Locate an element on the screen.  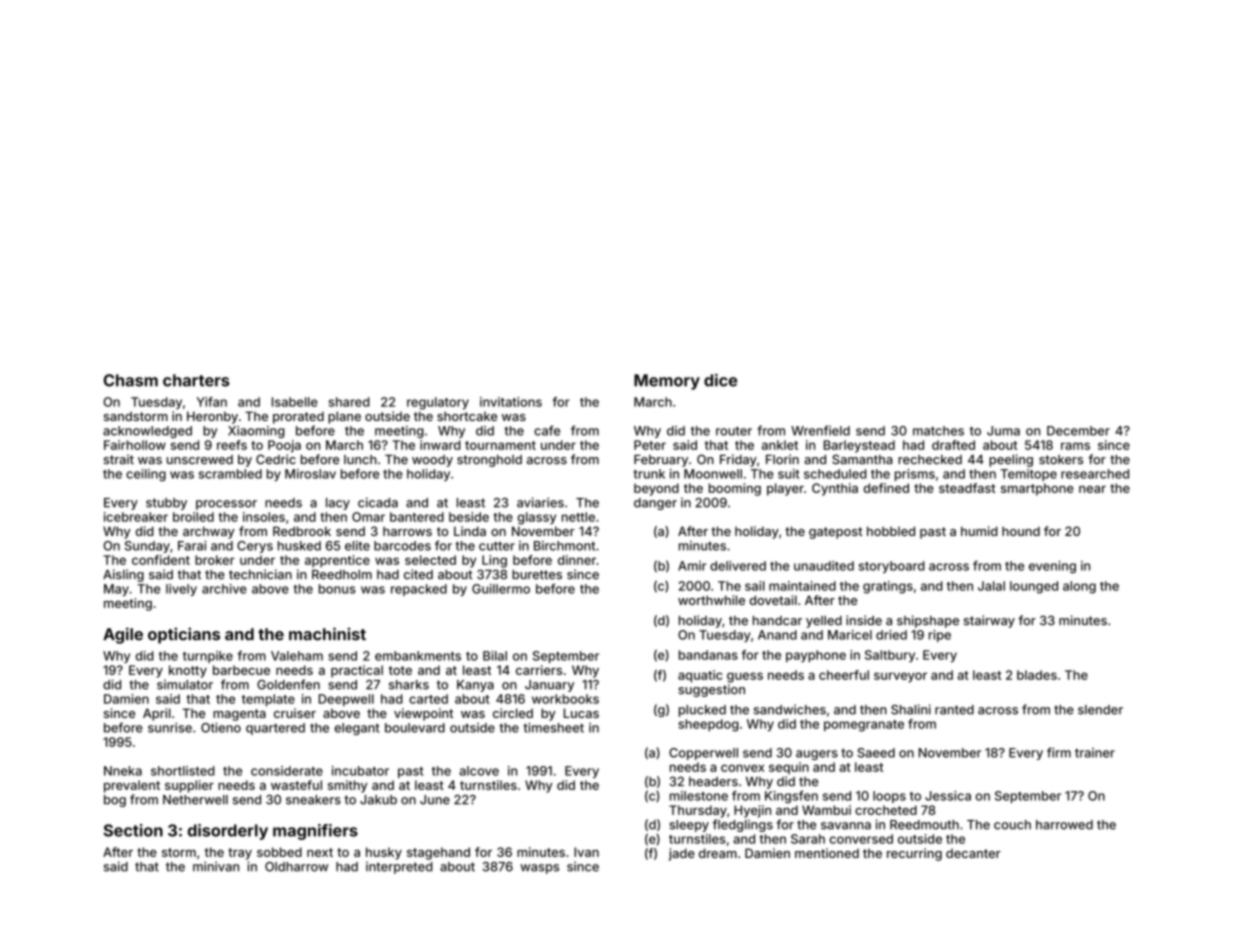
broiled is located at coordinates (193, 517).
